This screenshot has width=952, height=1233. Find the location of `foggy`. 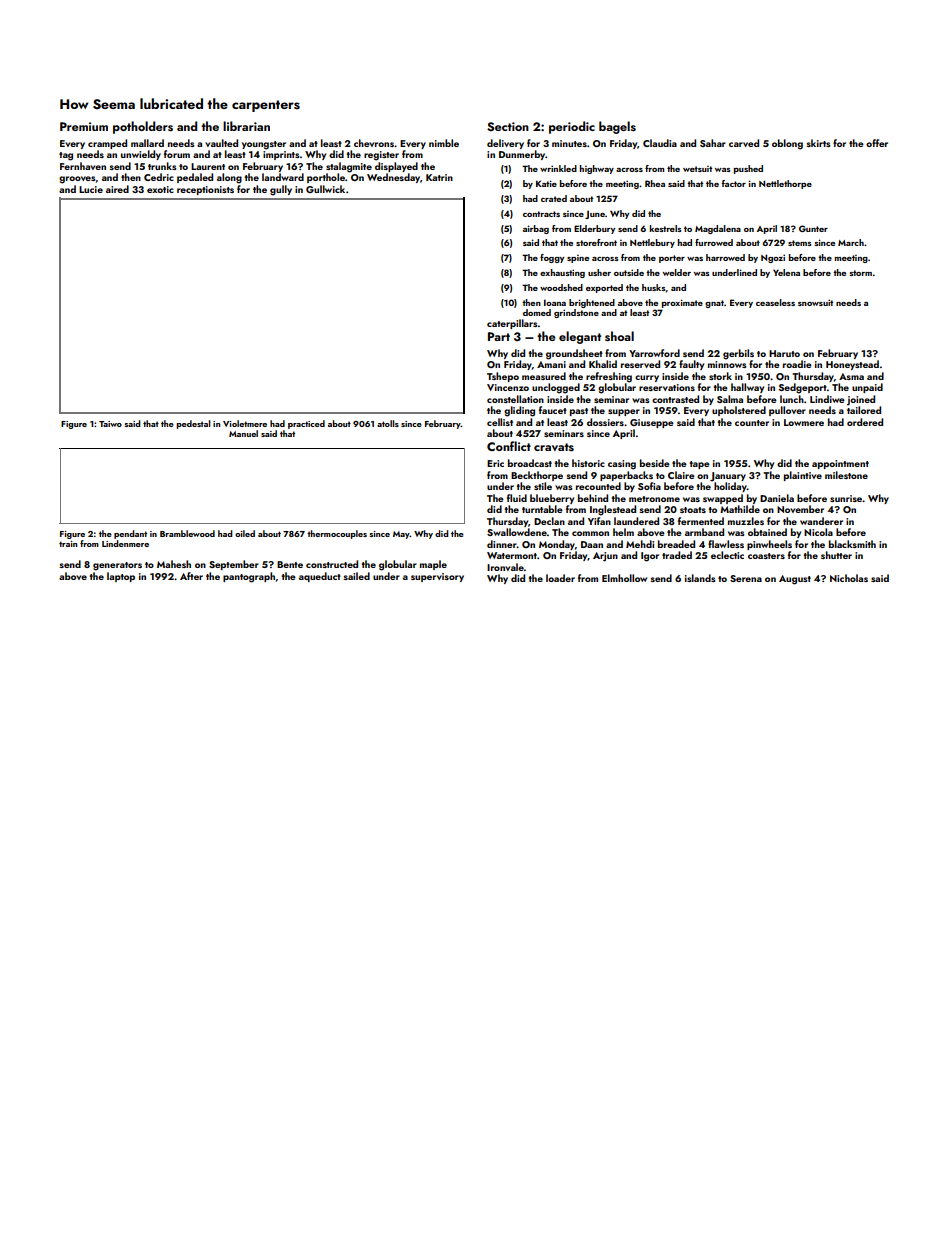

foggy is located at coordinates (552, 258).
